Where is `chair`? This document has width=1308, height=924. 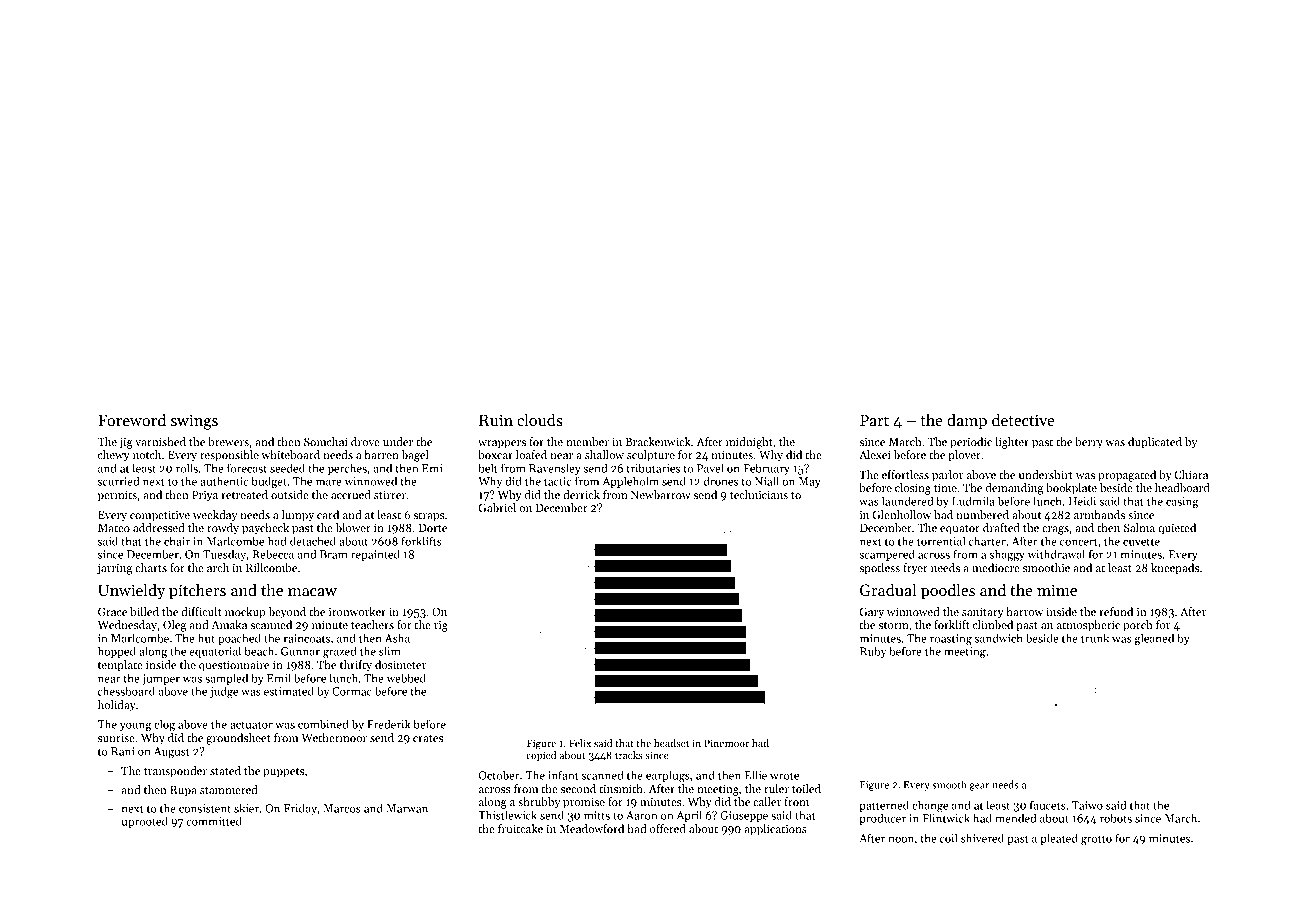 chair is located at coordinates (177, 541).
